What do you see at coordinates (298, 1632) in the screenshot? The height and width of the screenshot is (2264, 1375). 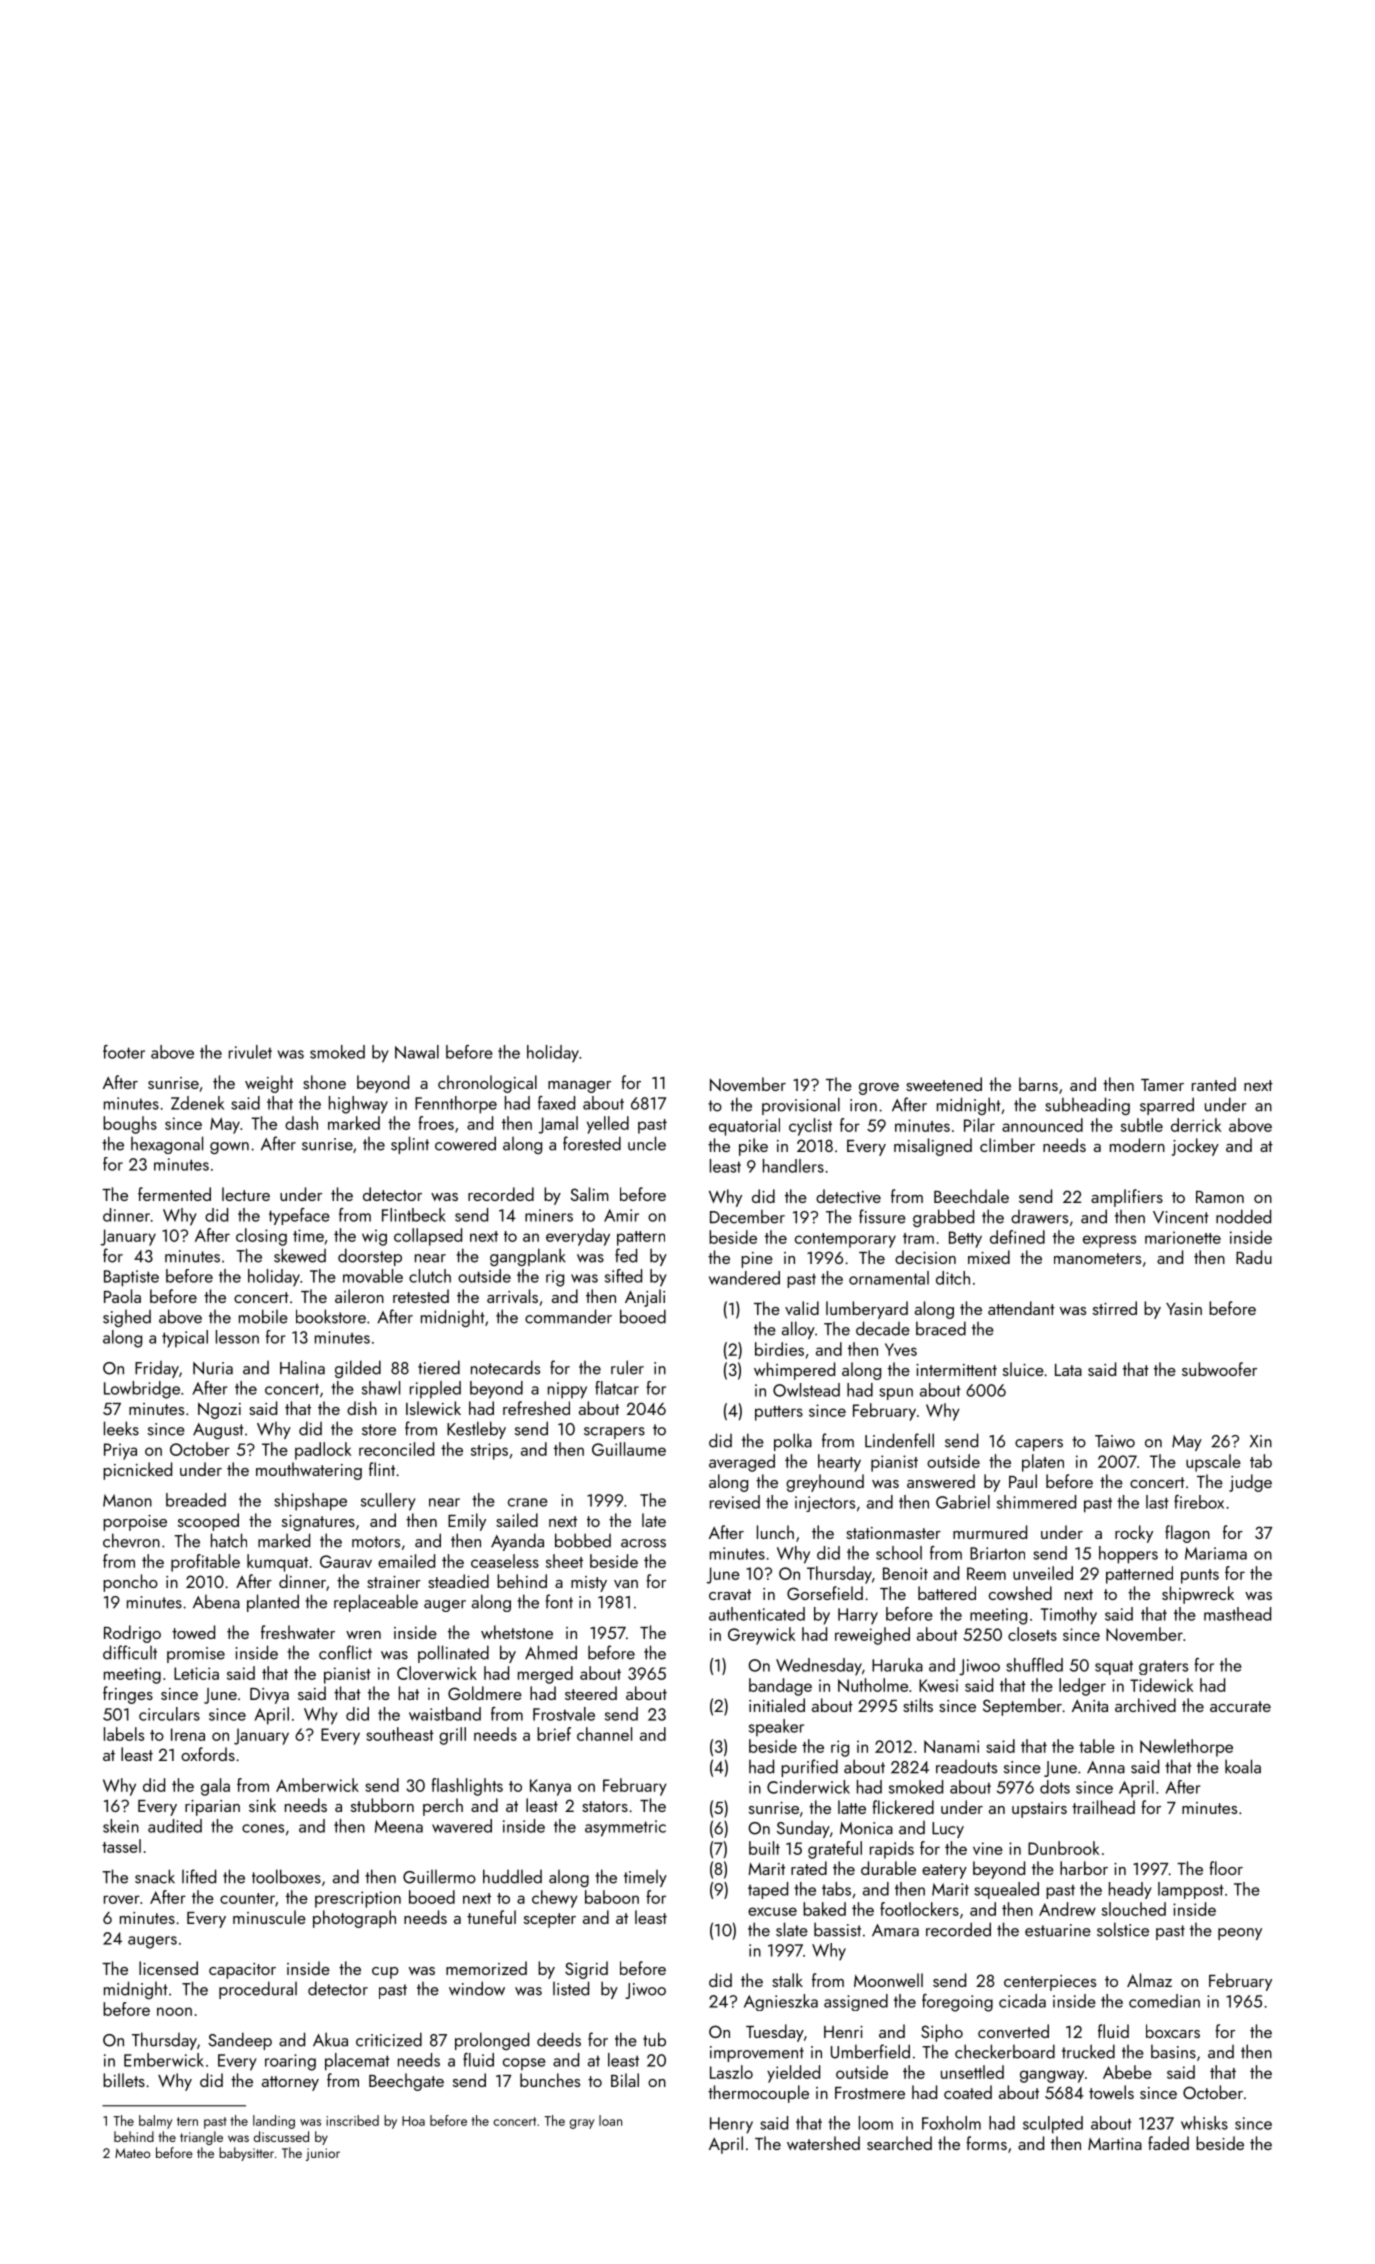 I see `freshwater` at bounding box center [298, 1632].
